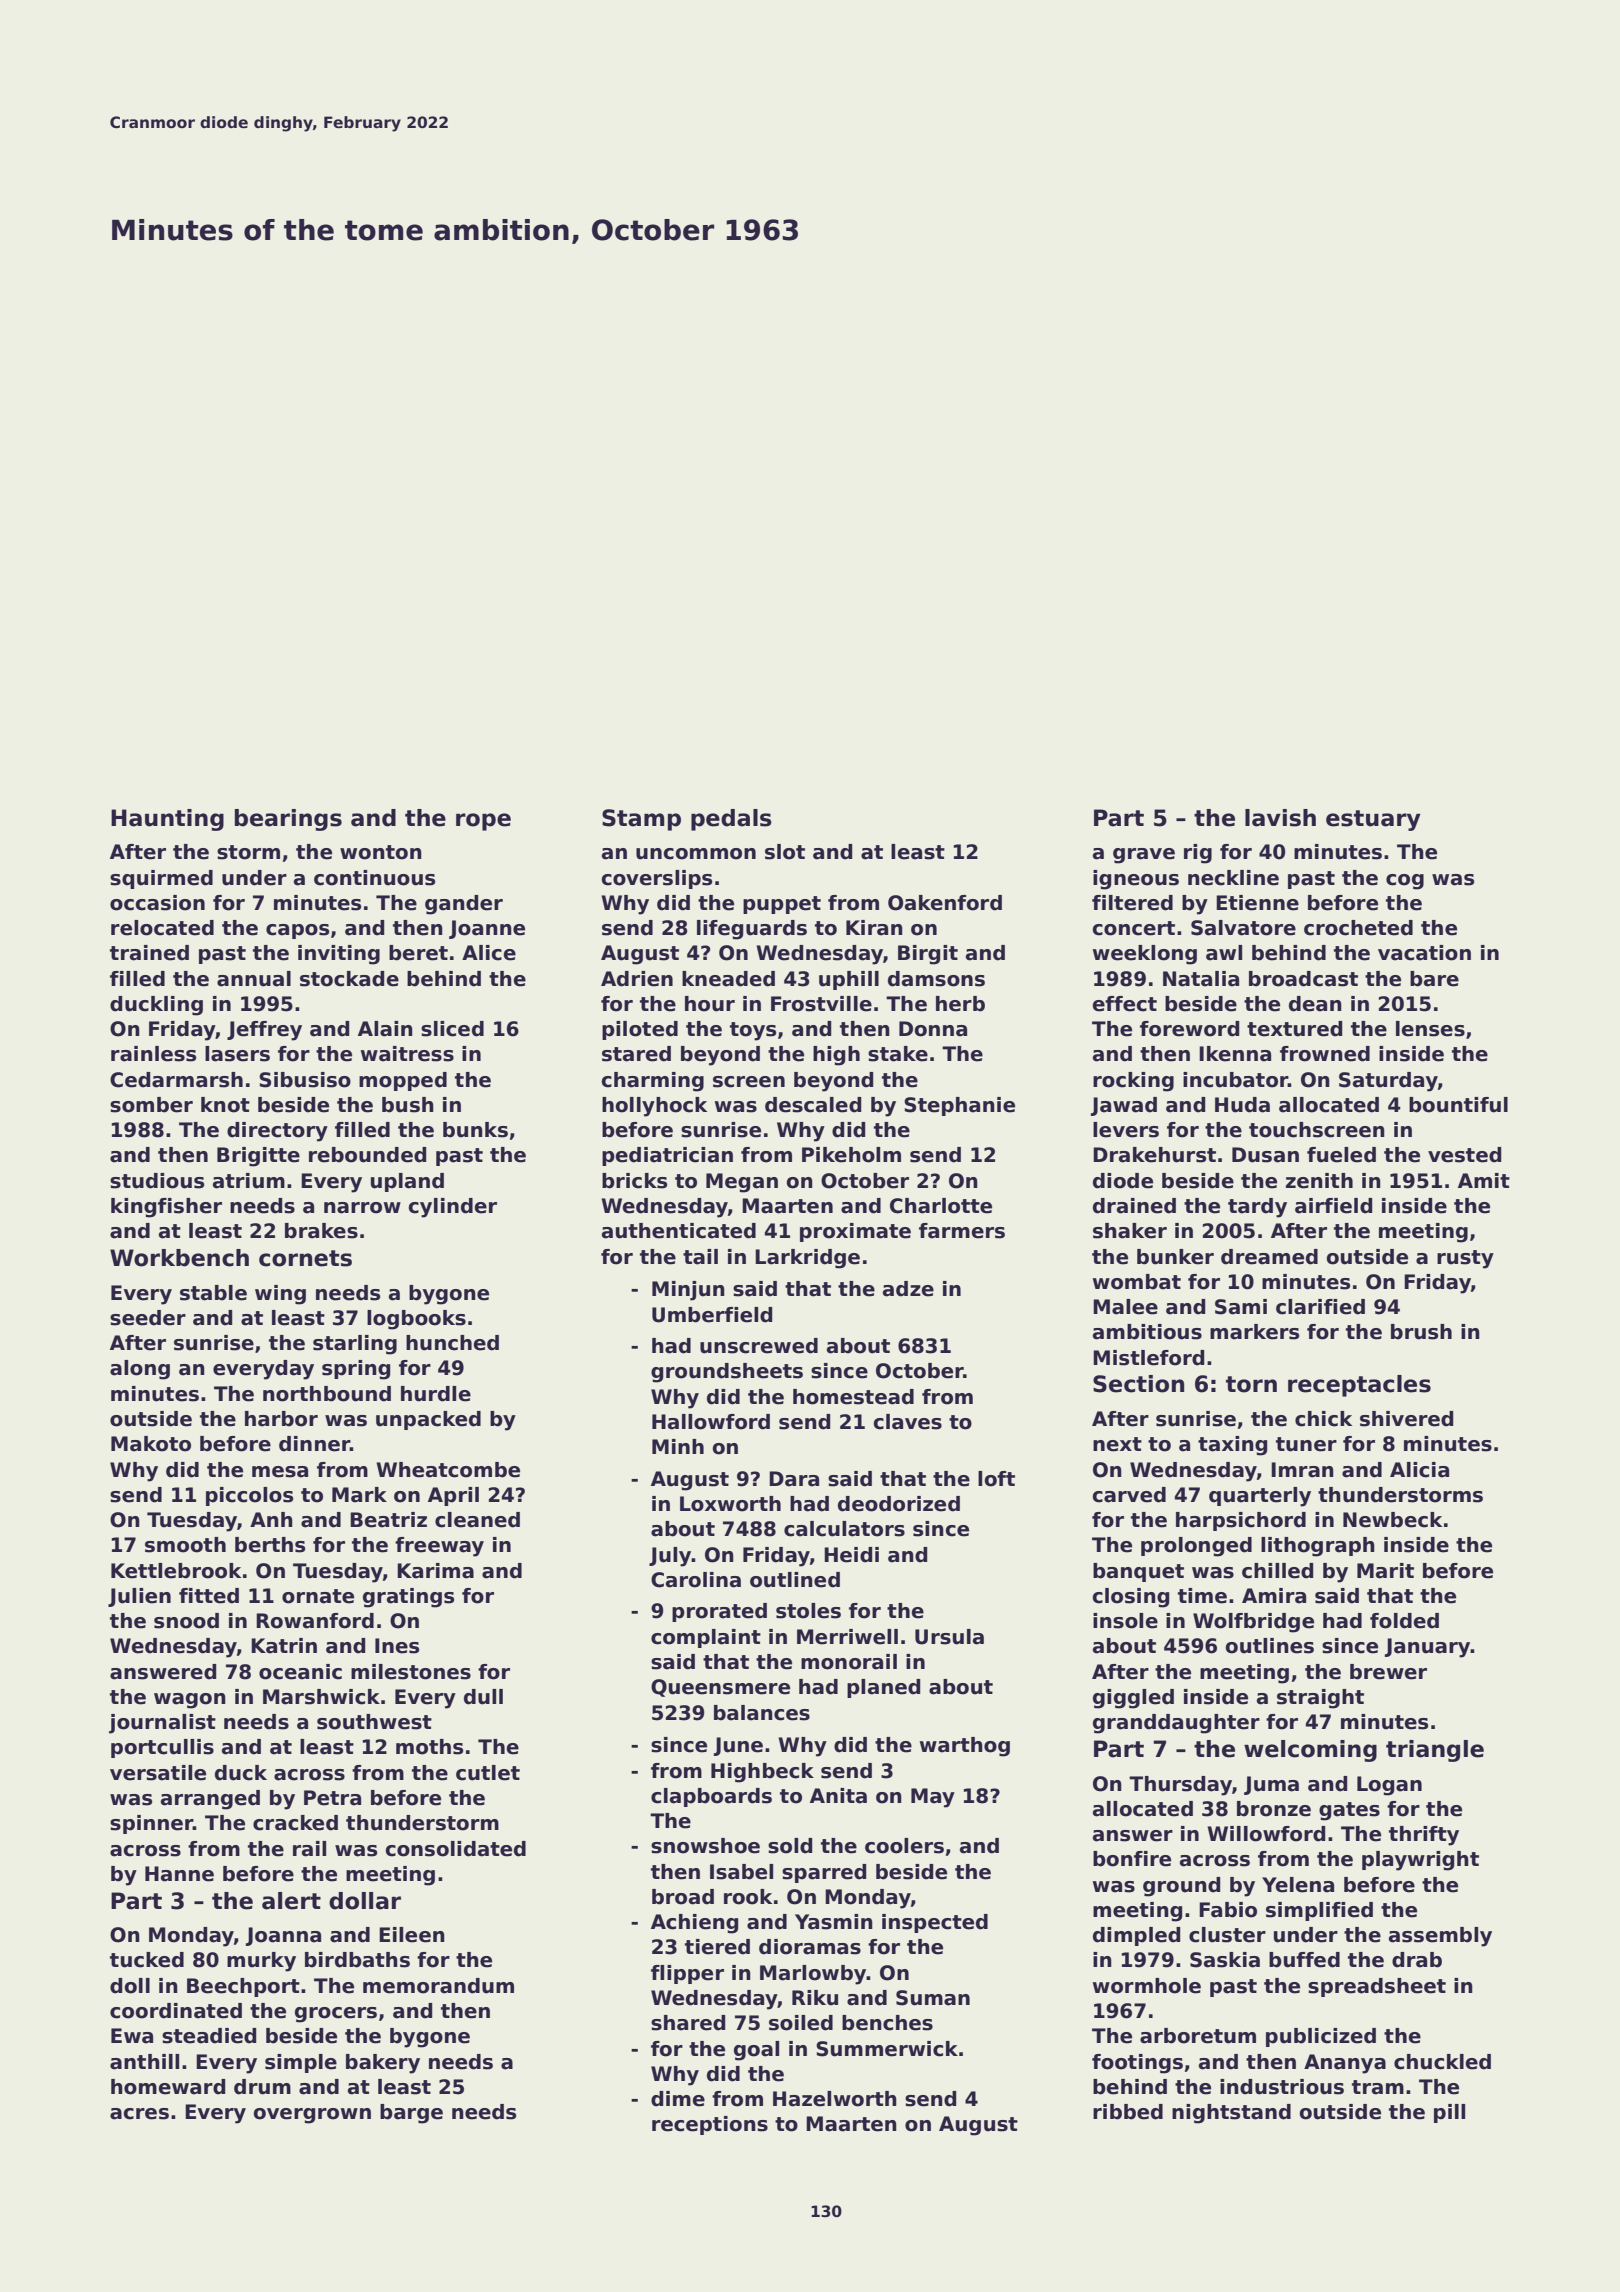  Describe the element at coordinates (711, 1797) in the document. I see `clapboards` at that location.
